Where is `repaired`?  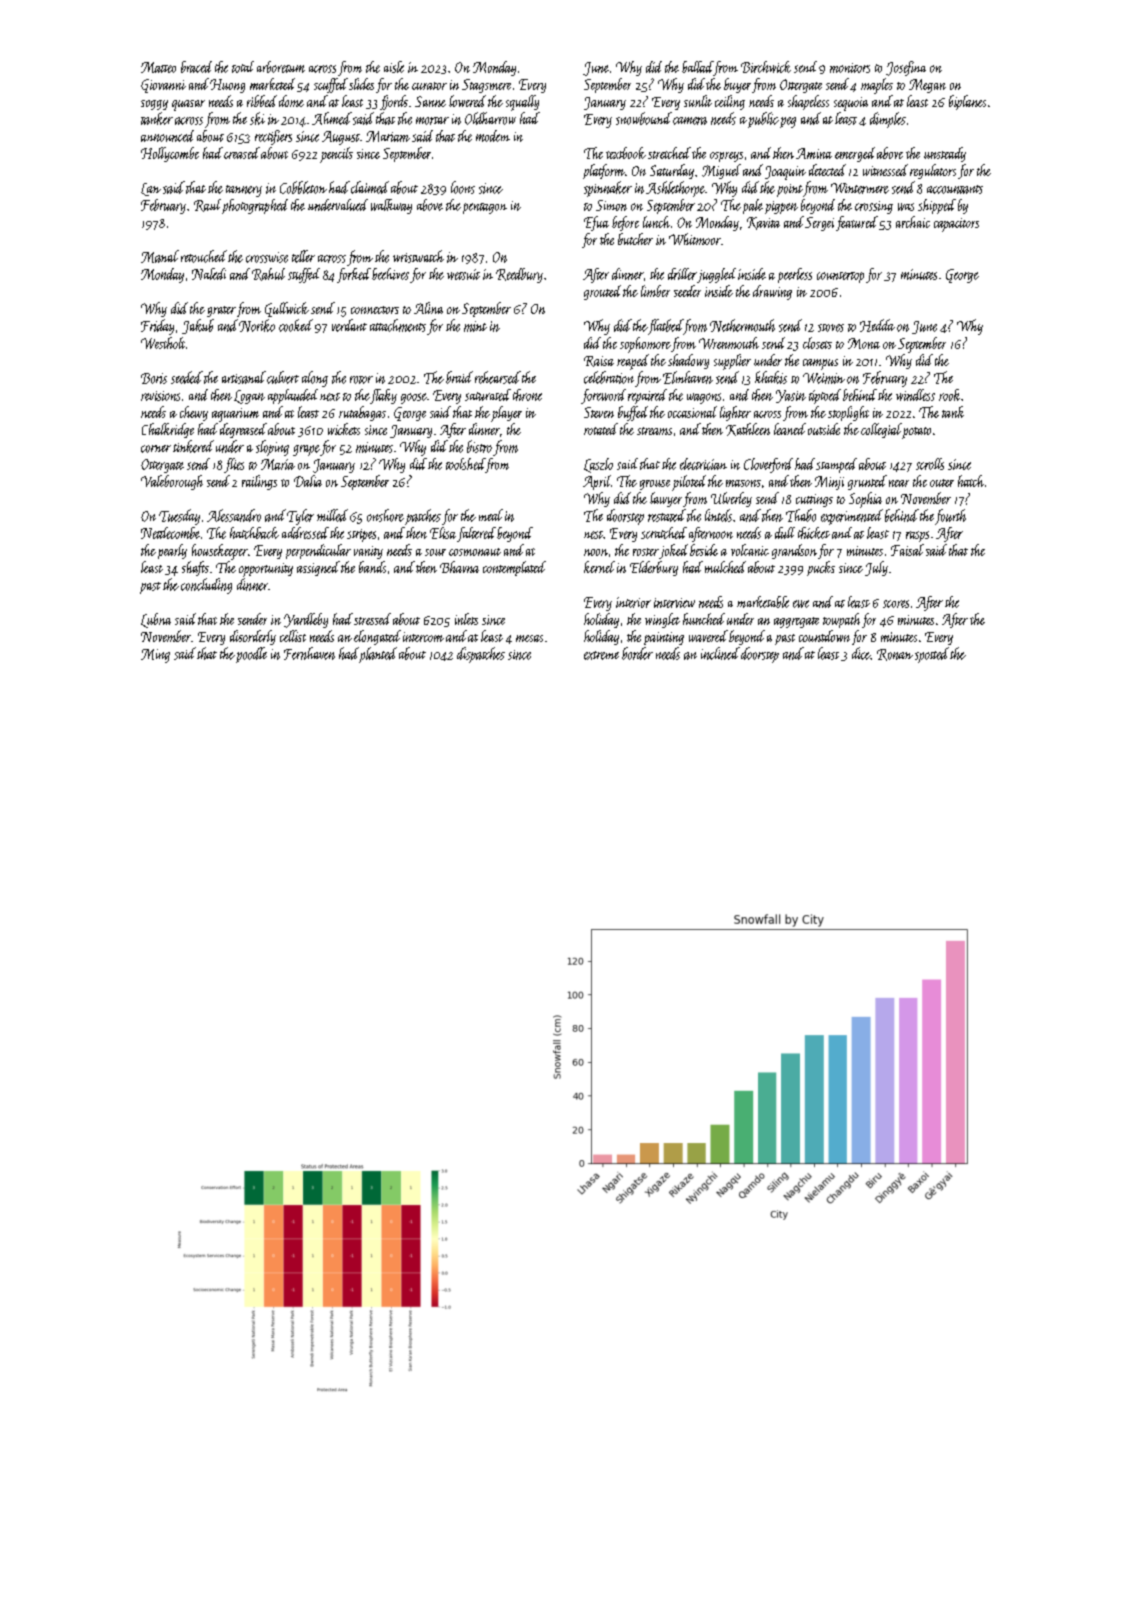
repaired is located at coordinates (647, 396).
